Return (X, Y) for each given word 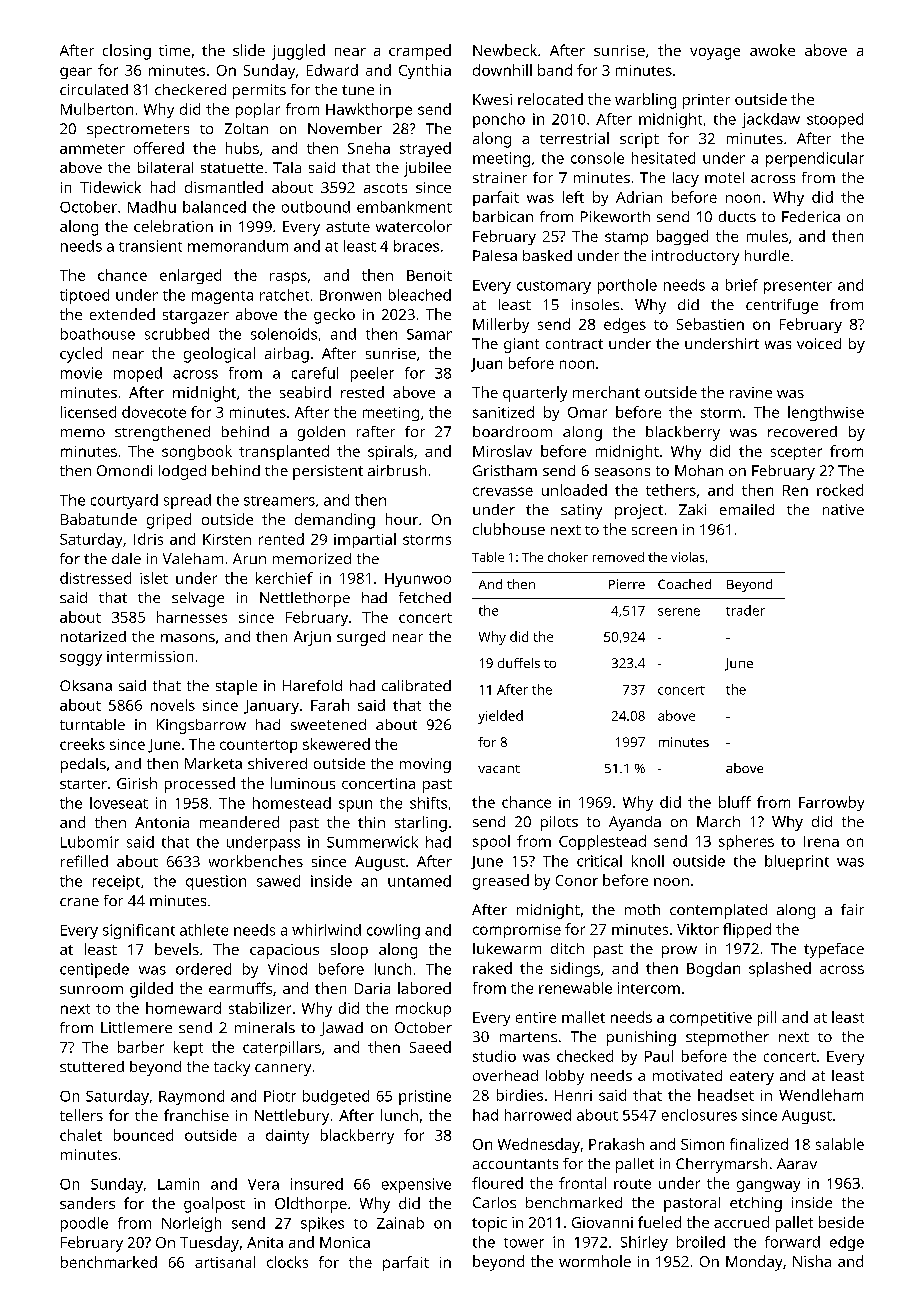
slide (249, 50)
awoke (772, 50)
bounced (143, 1135)
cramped (420, 52)
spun (355, 806)
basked (547, 255)
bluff (735, 802)
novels (173, 705)
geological (219, 355)
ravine (751, 392)
